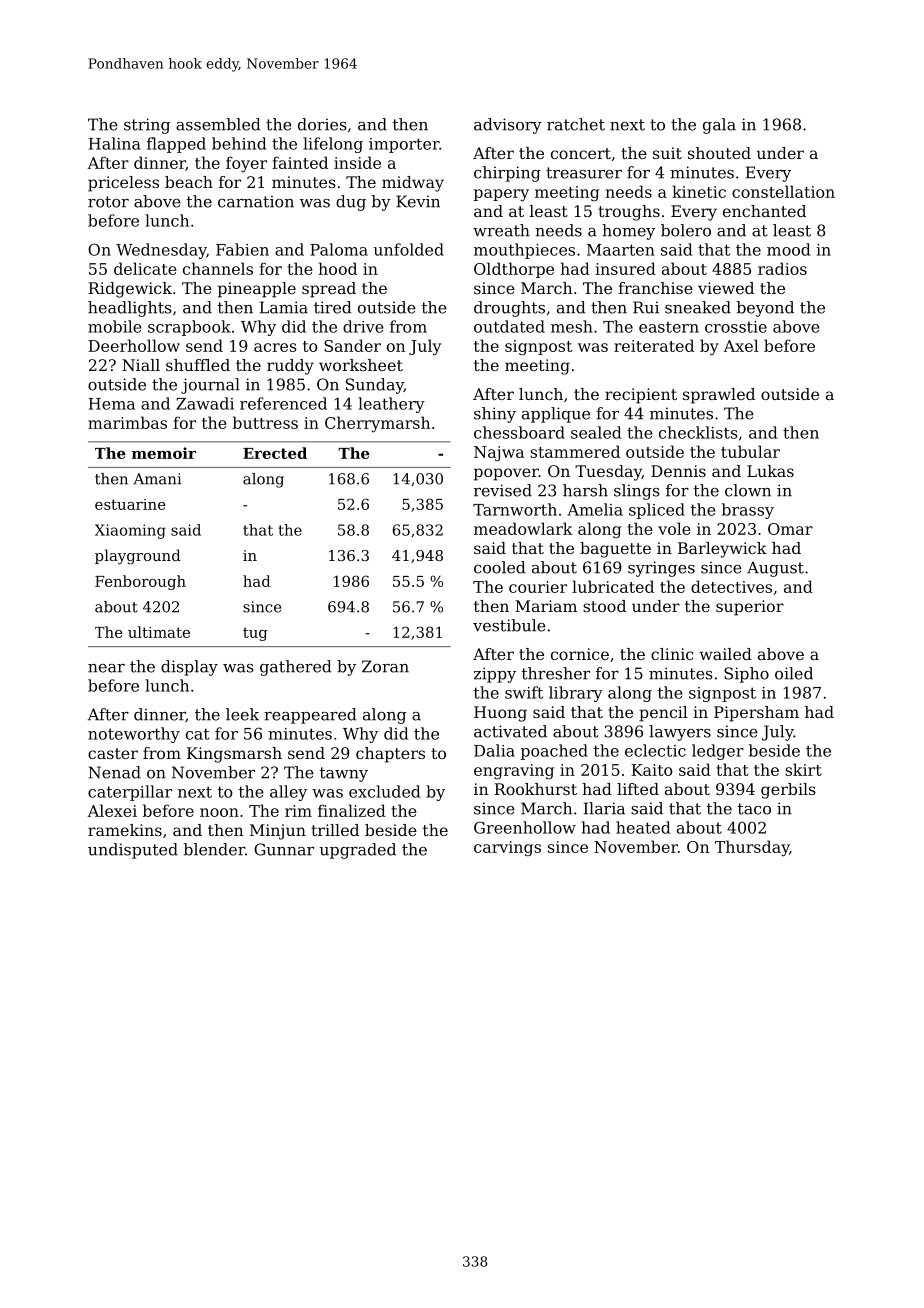 This screenshot has width=924, height=1308. Describe the element at coordinates (218, 124) in the screenshot. I see `assembled` at that location.
